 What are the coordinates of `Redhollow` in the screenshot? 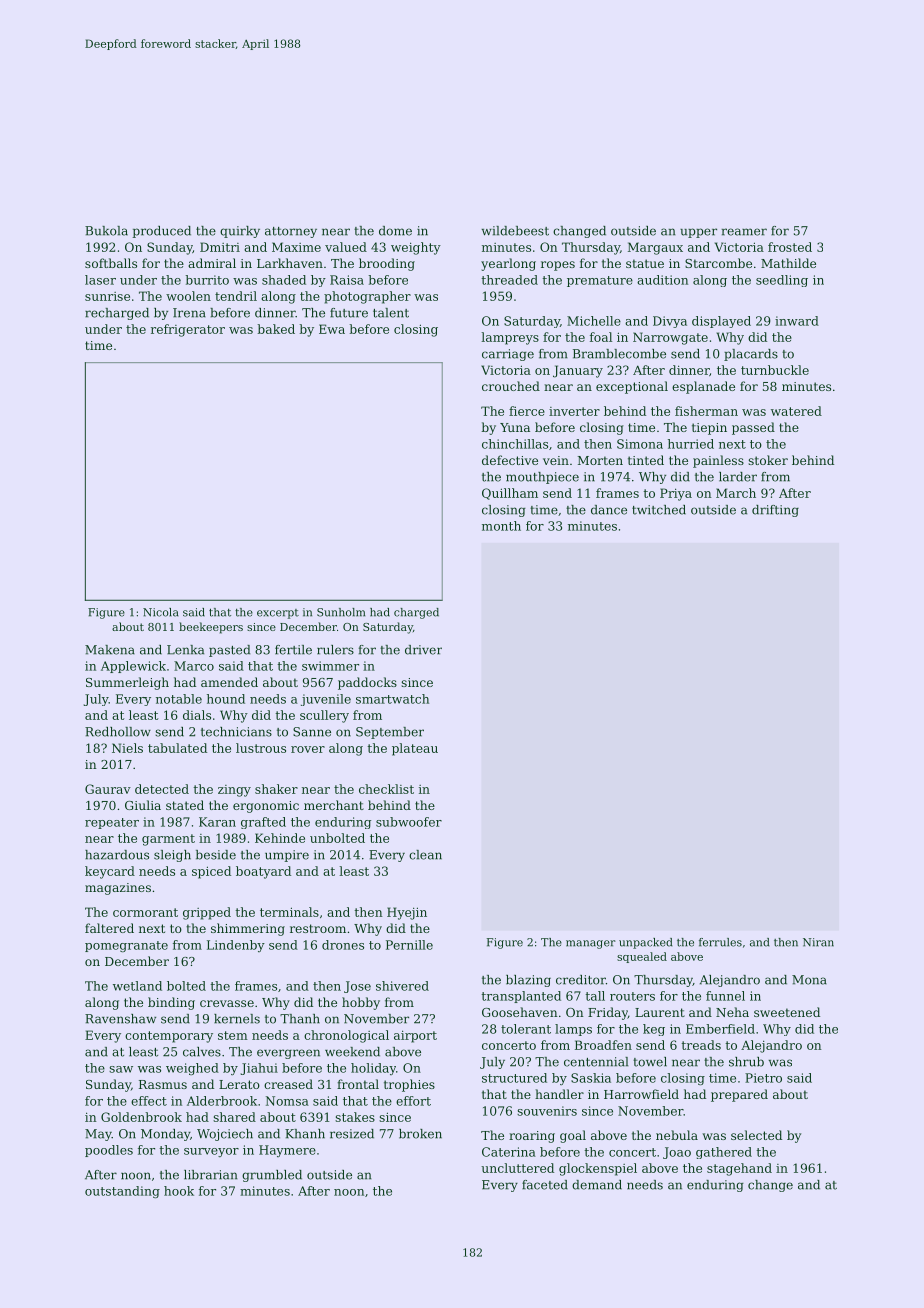 It's located at (118, 732).
